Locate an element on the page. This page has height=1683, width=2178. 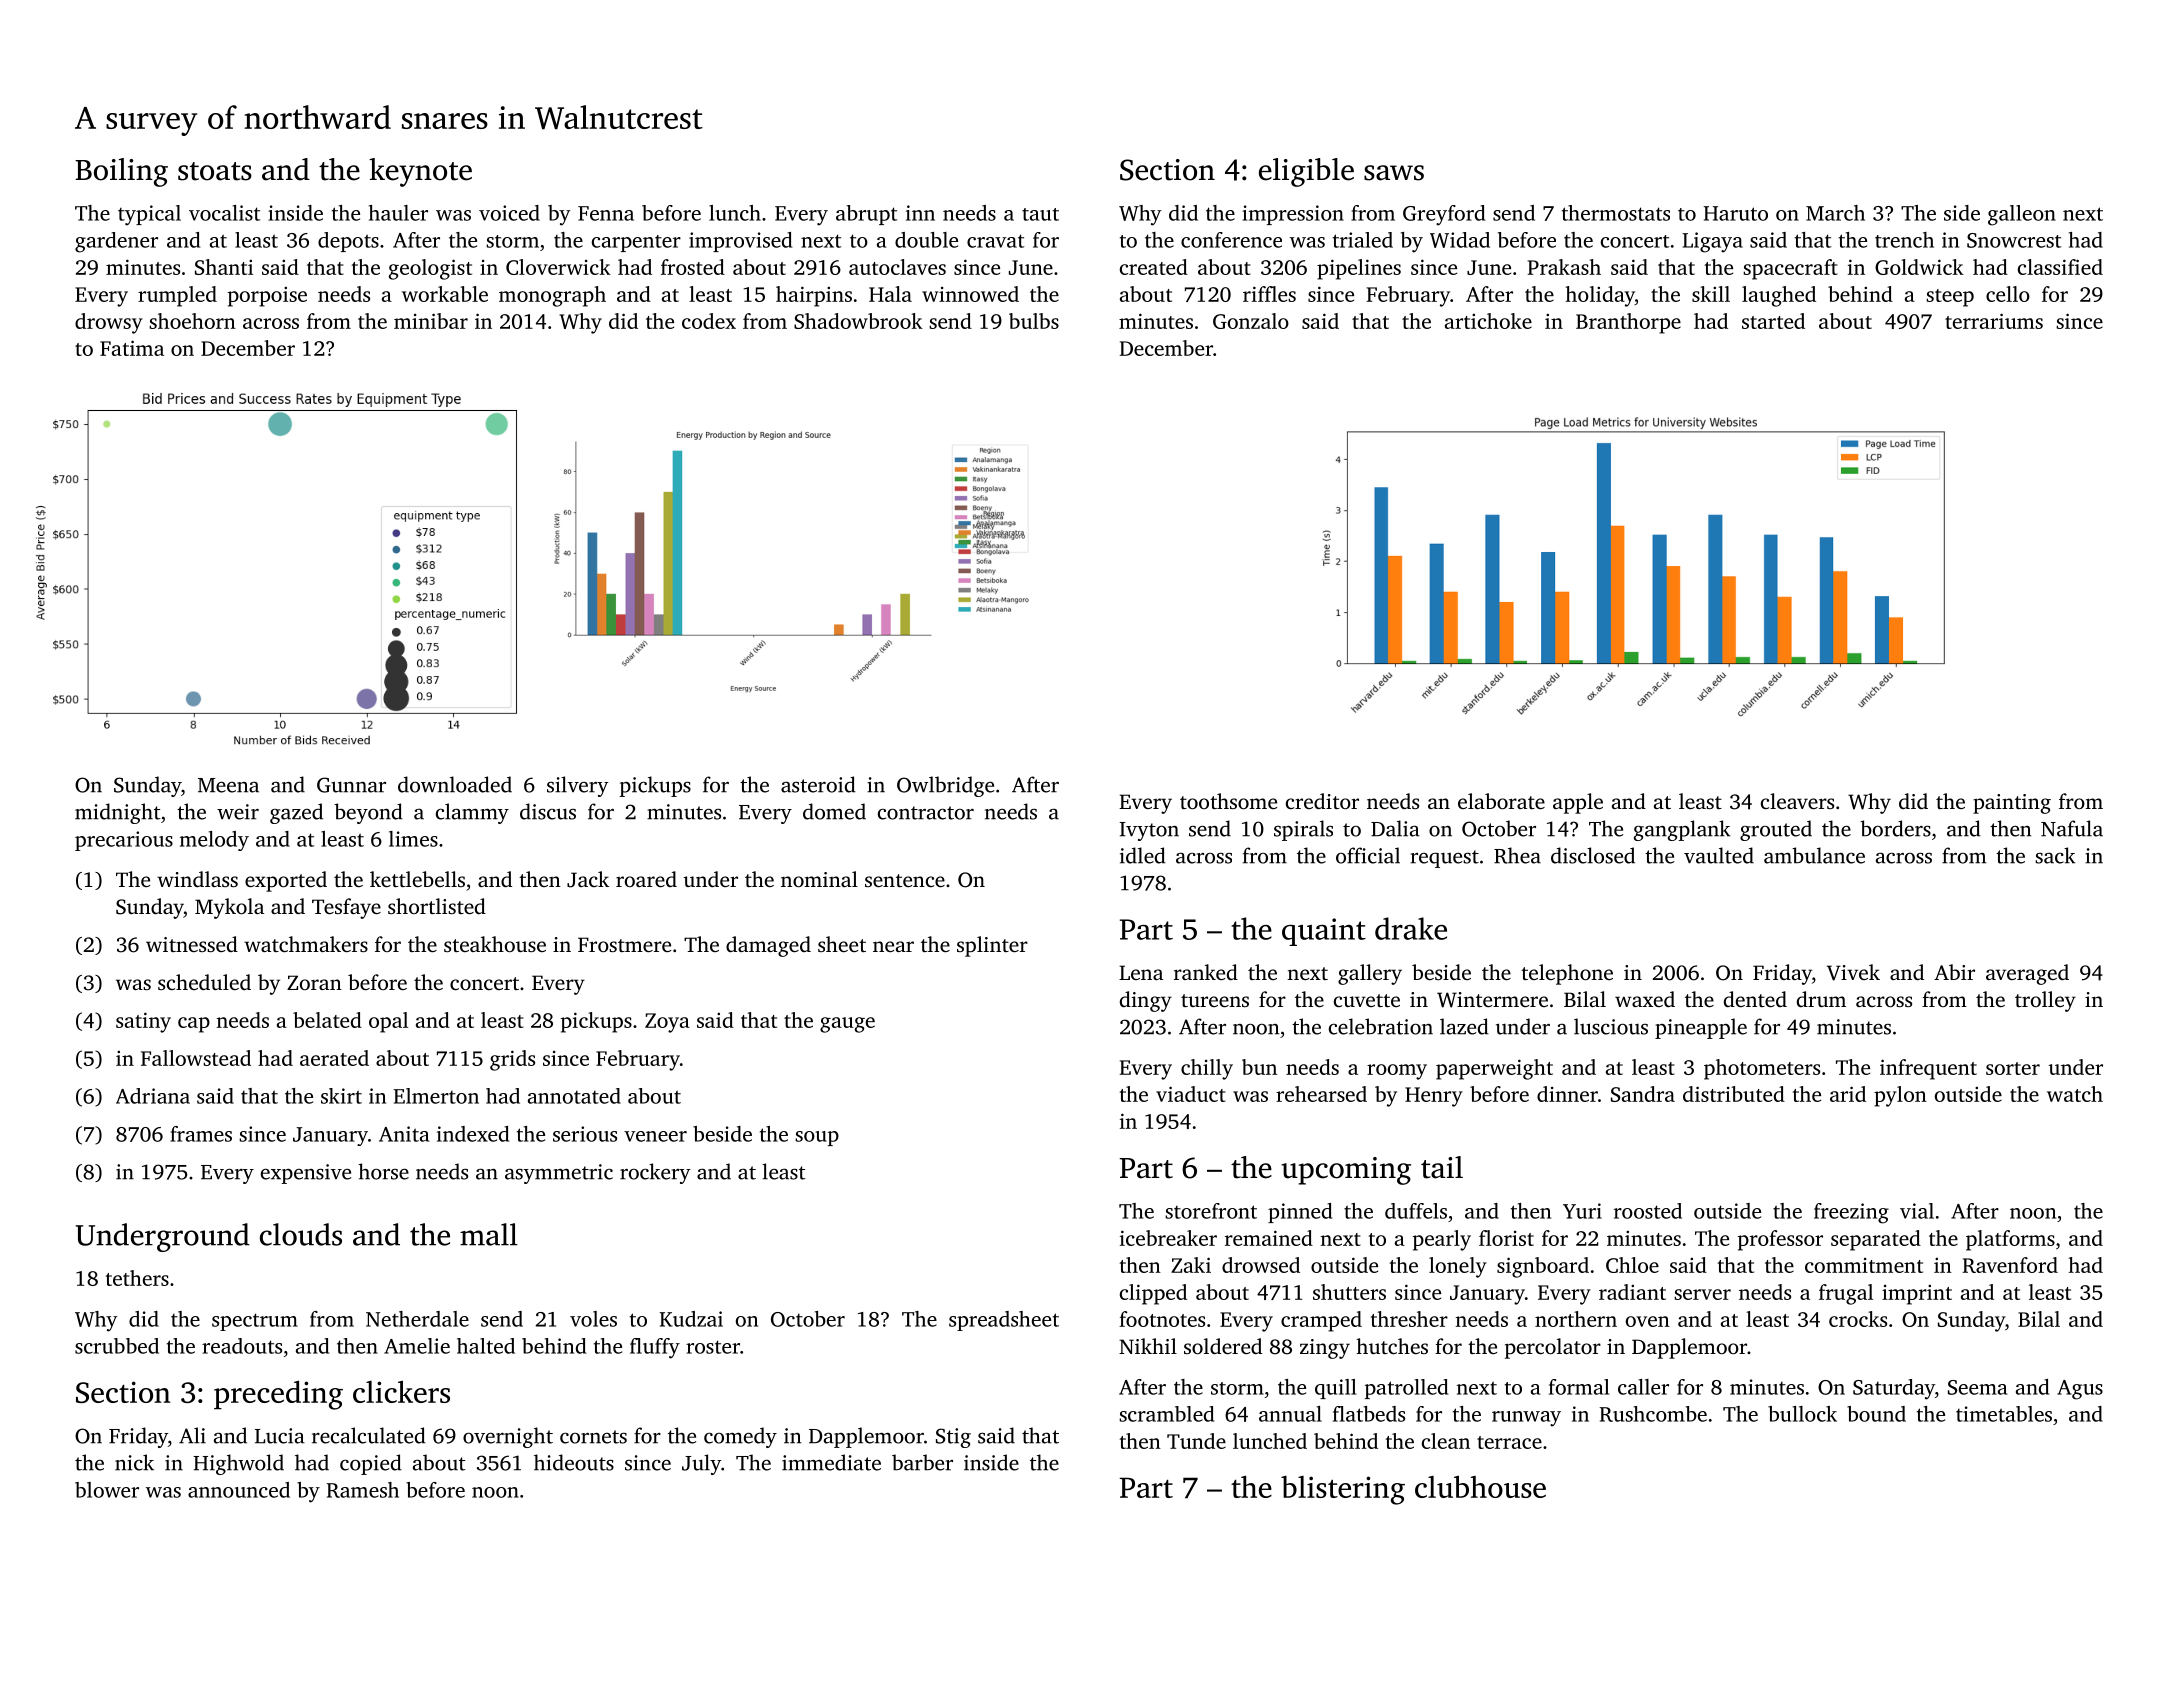
clean is located at coordinates (1446, 1441).
